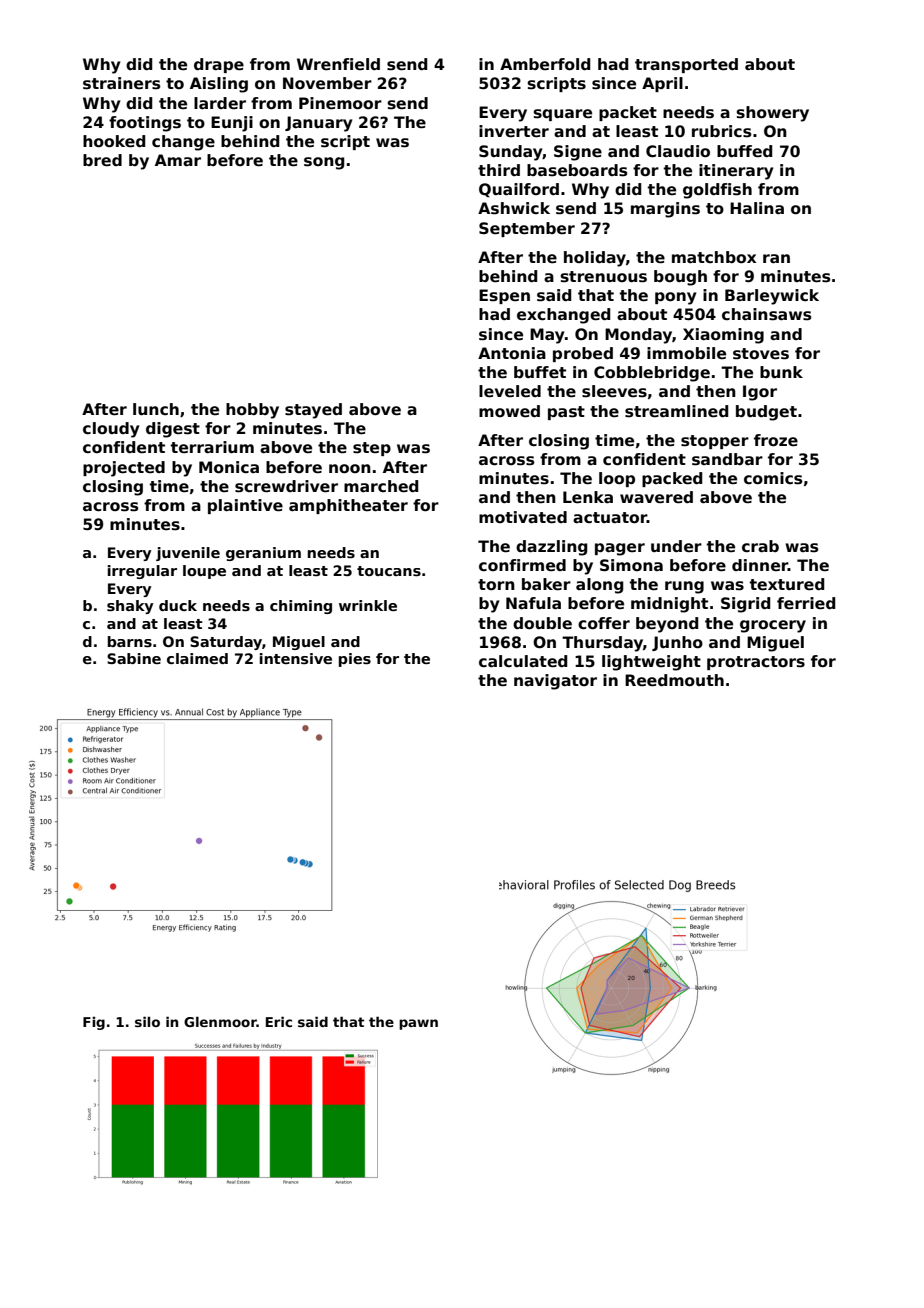 The height and width of the document is (1308, 924). What do you see at coordinates (418, 1024) in the document?
I see `pawn` at bounding box center [418, 1024].
